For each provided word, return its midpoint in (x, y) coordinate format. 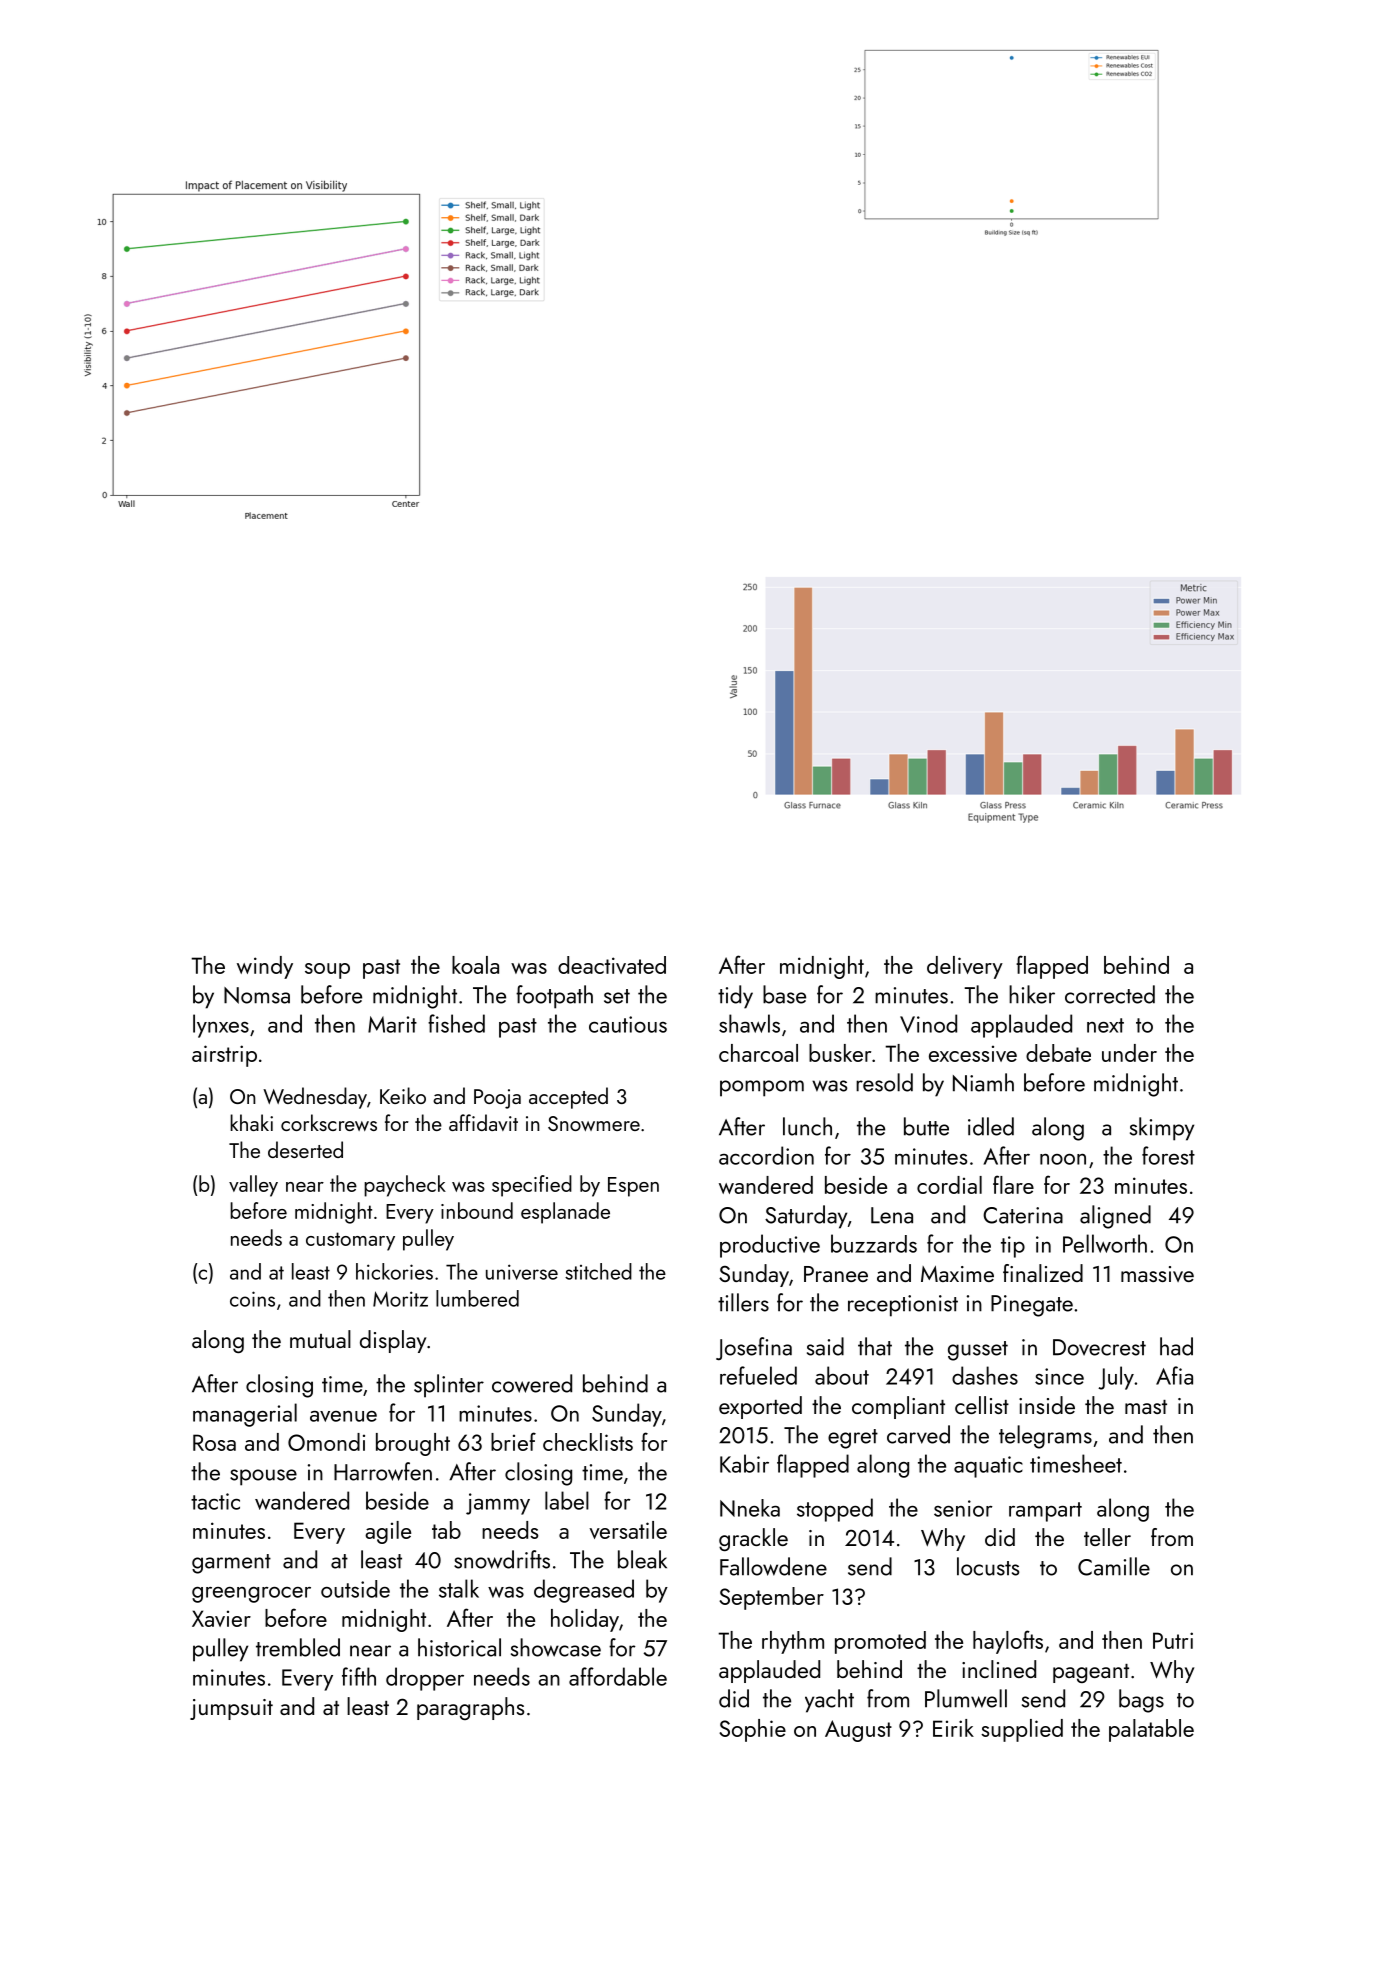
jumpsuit (231, 1709)
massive (1157, 1274)
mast (1146, 1407)
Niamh (983, 1082)
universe (522, 1272)
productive (770, 1246)
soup (327, 971)
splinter (449, 1386)
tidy (735, 997)
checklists (588, 1442)
